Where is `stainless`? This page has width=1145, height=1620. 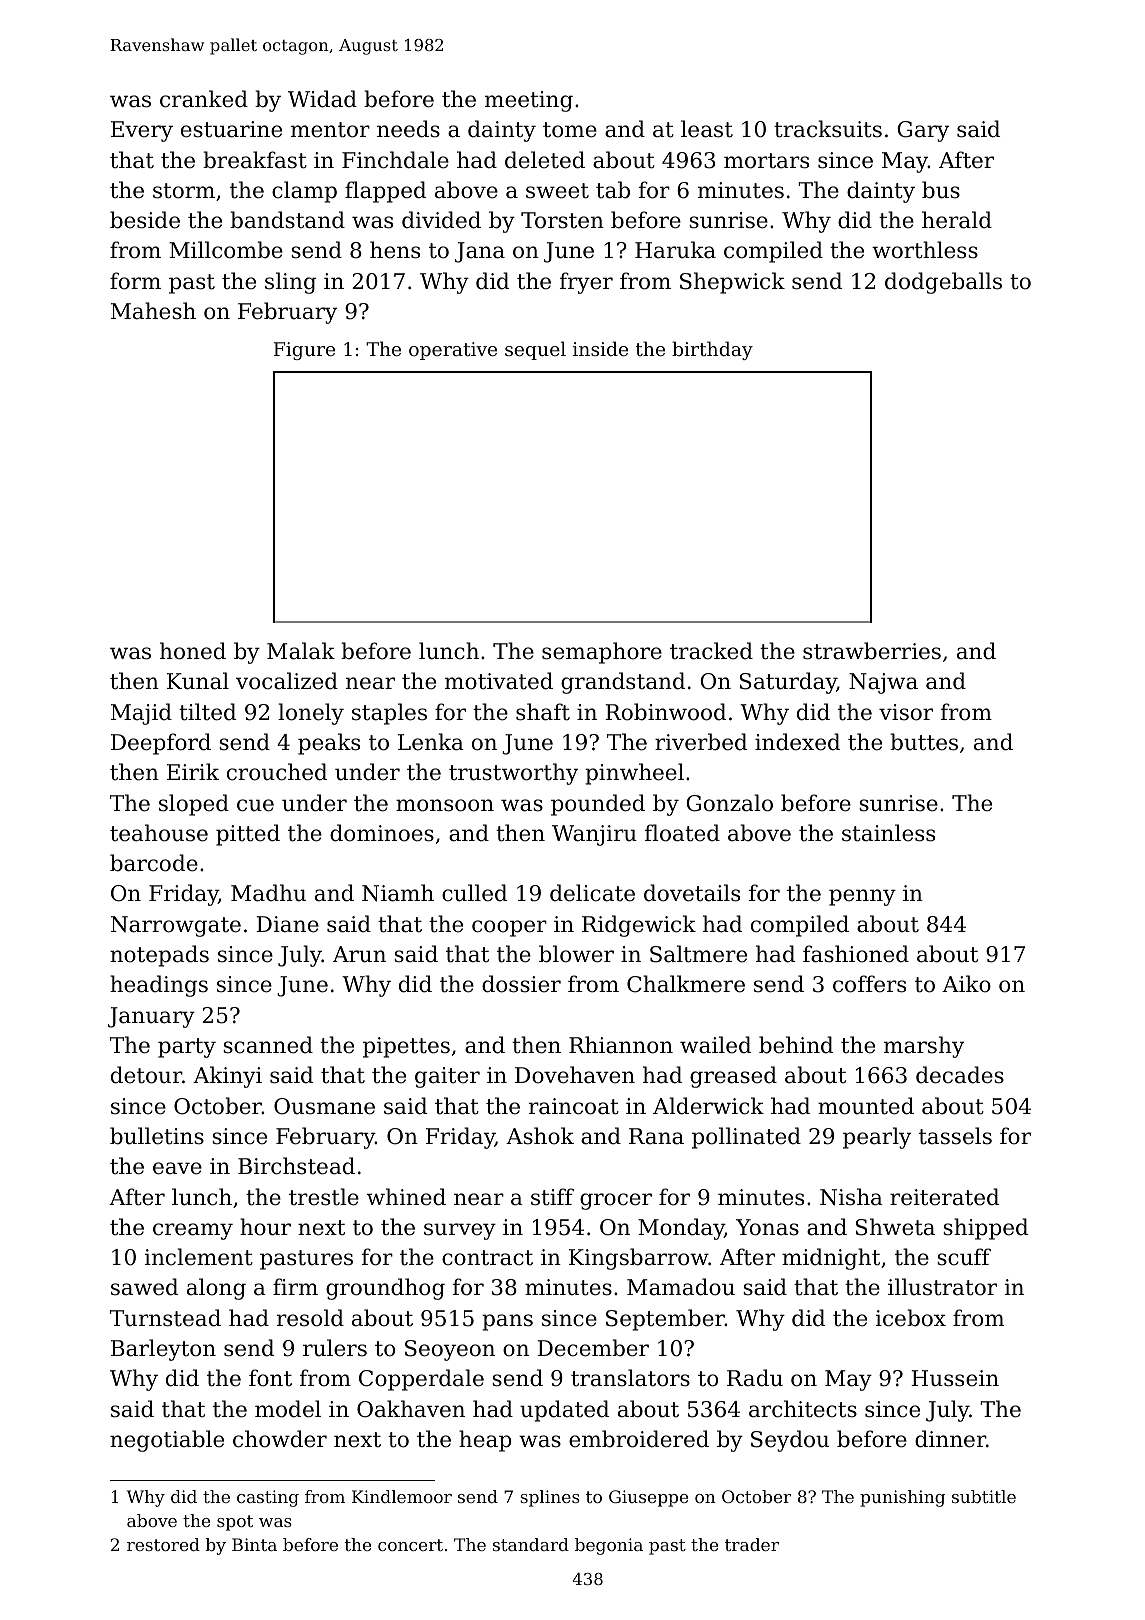 stainless is located at coordinates (888, 833).
